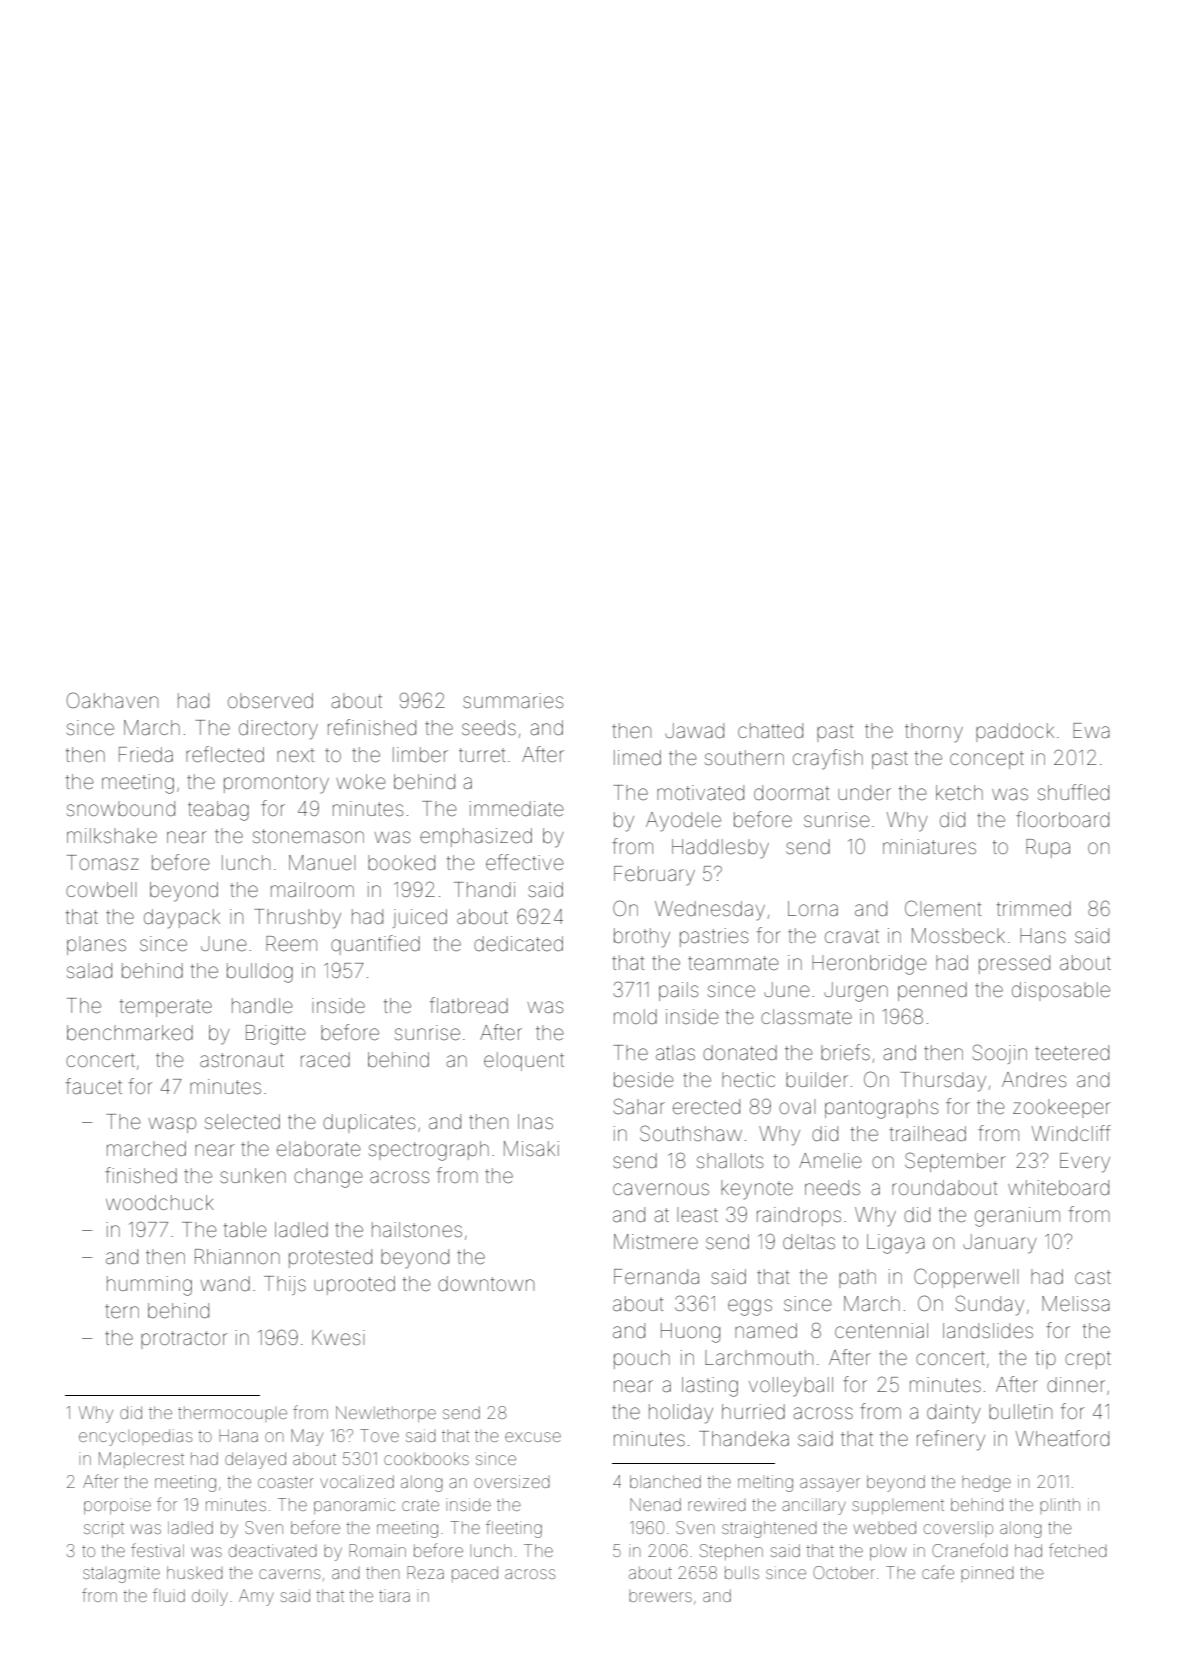  What do you see at coordinates (475, 1574) in the page?
I see `paced` at bounding box center [475, 1574].
